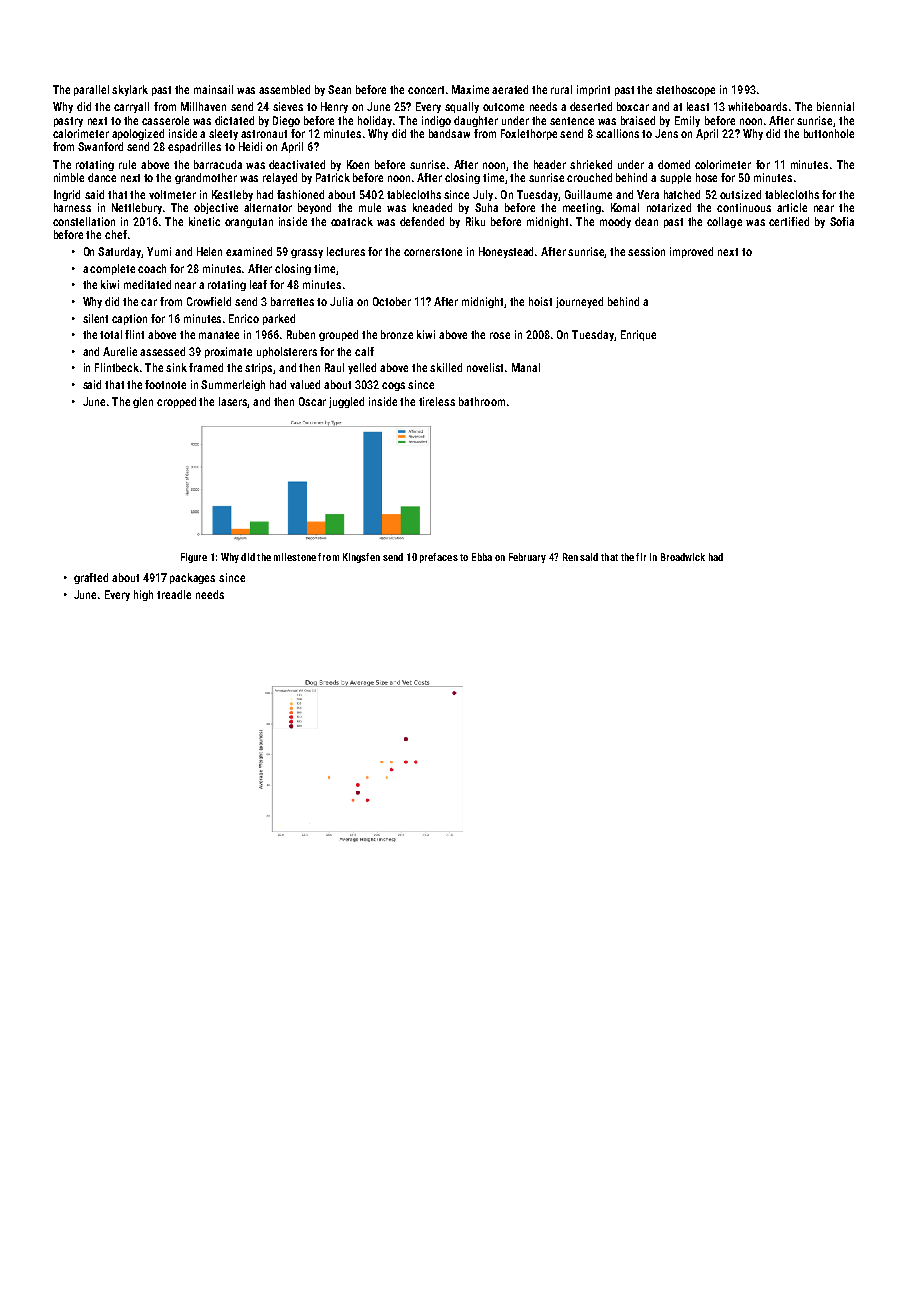 The width and height of the screenshot is (908, 1316). I want to click on Kestleby, so click(232, 195).
